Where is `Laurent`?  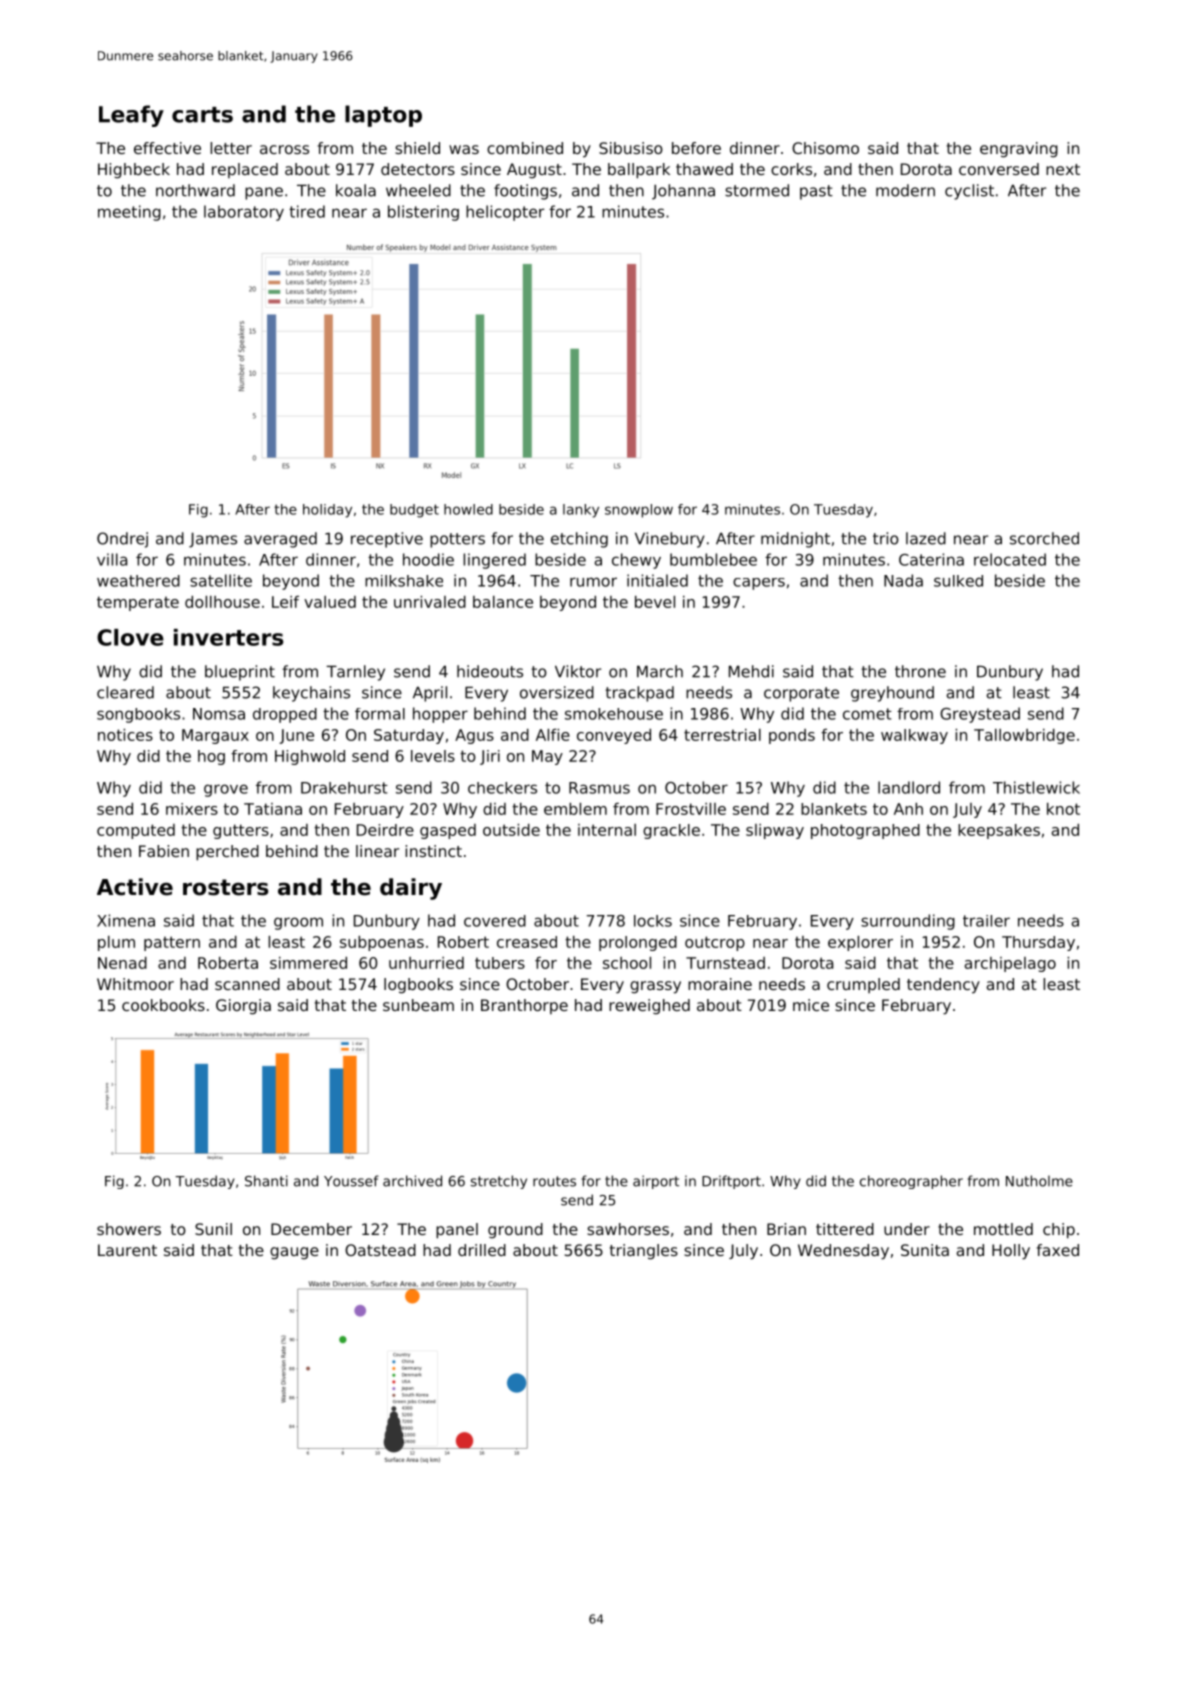
Laurent is located at coordinates (127, 1250).
